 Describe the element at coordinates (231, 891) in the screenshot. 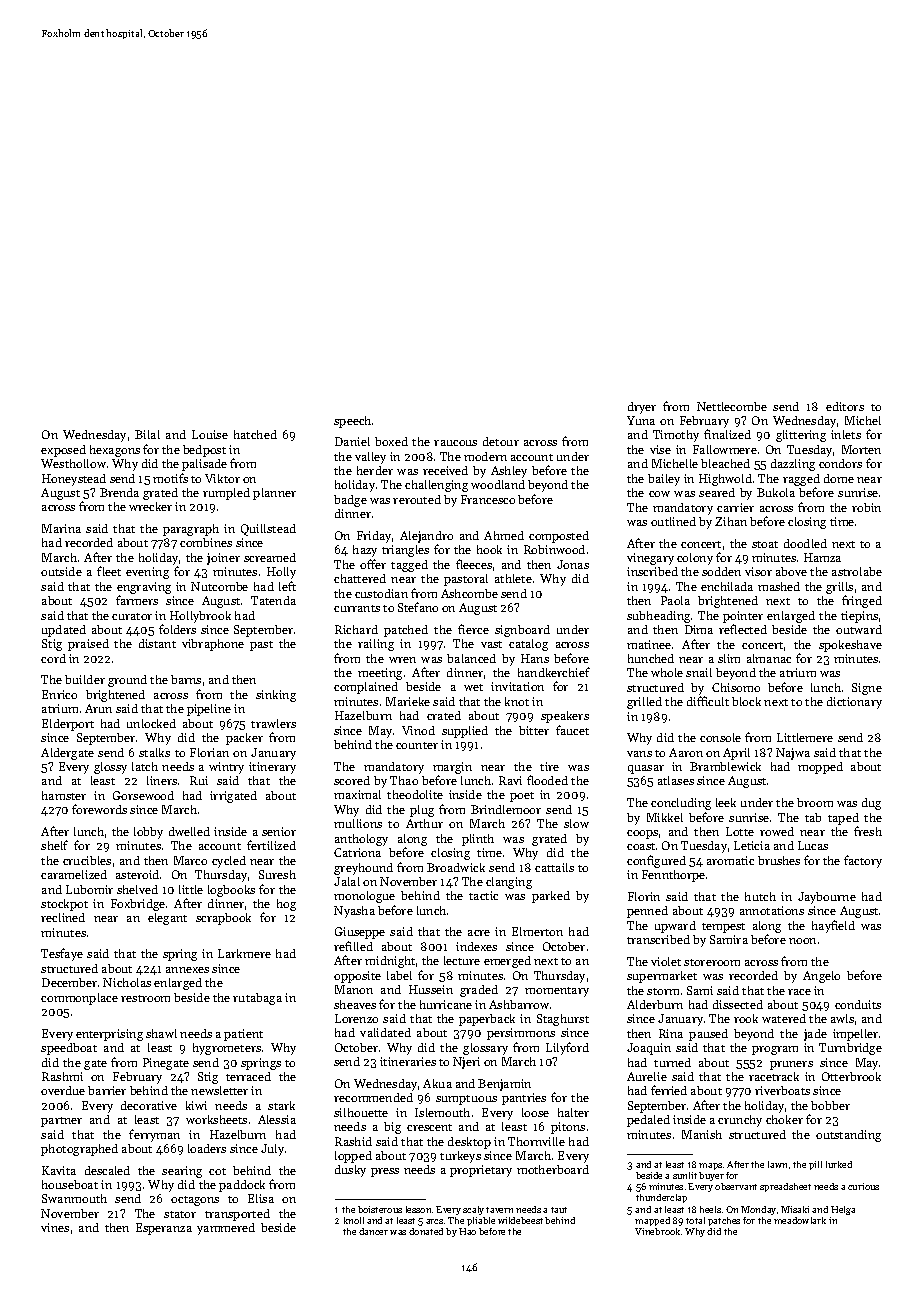

I see `logbooks` at that location.
